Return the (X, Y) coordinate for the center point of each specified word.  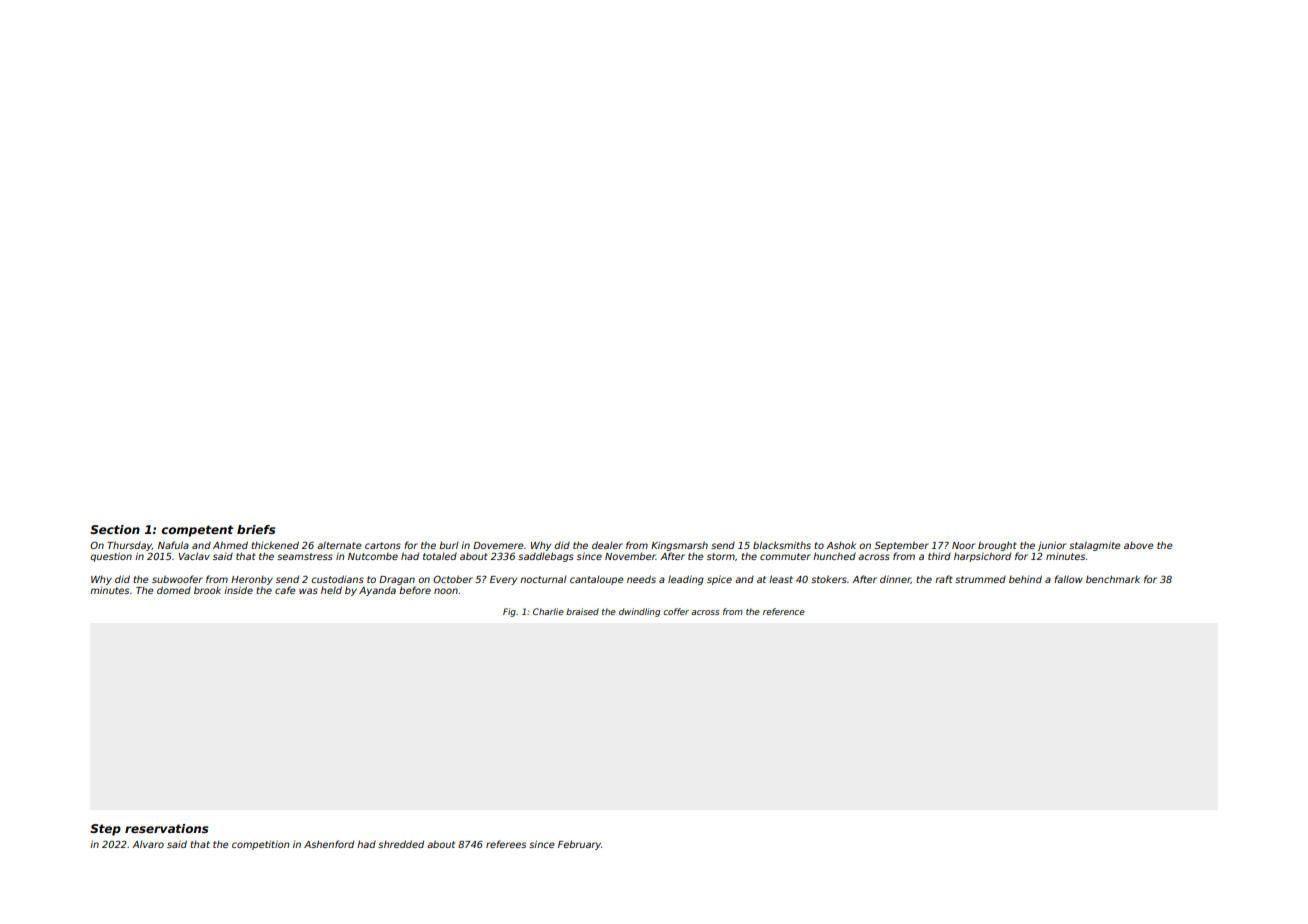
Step (105, 830)
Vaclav (194, 556)
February (579, 845)
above (1139, 545)
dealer (607, 545)
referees (506, 844)
